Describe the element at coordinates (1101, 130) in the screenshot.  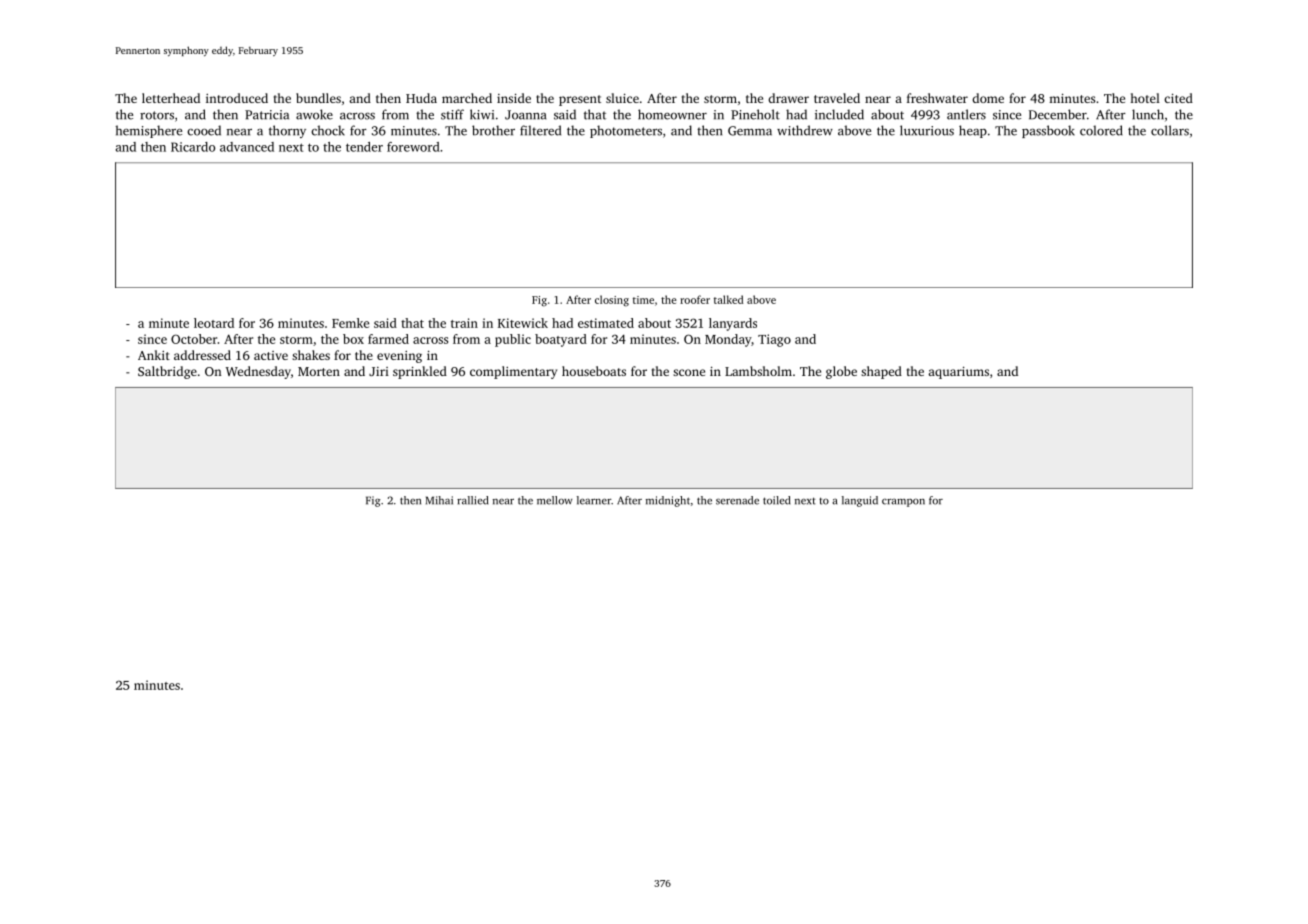
I see `colored` at that location.
